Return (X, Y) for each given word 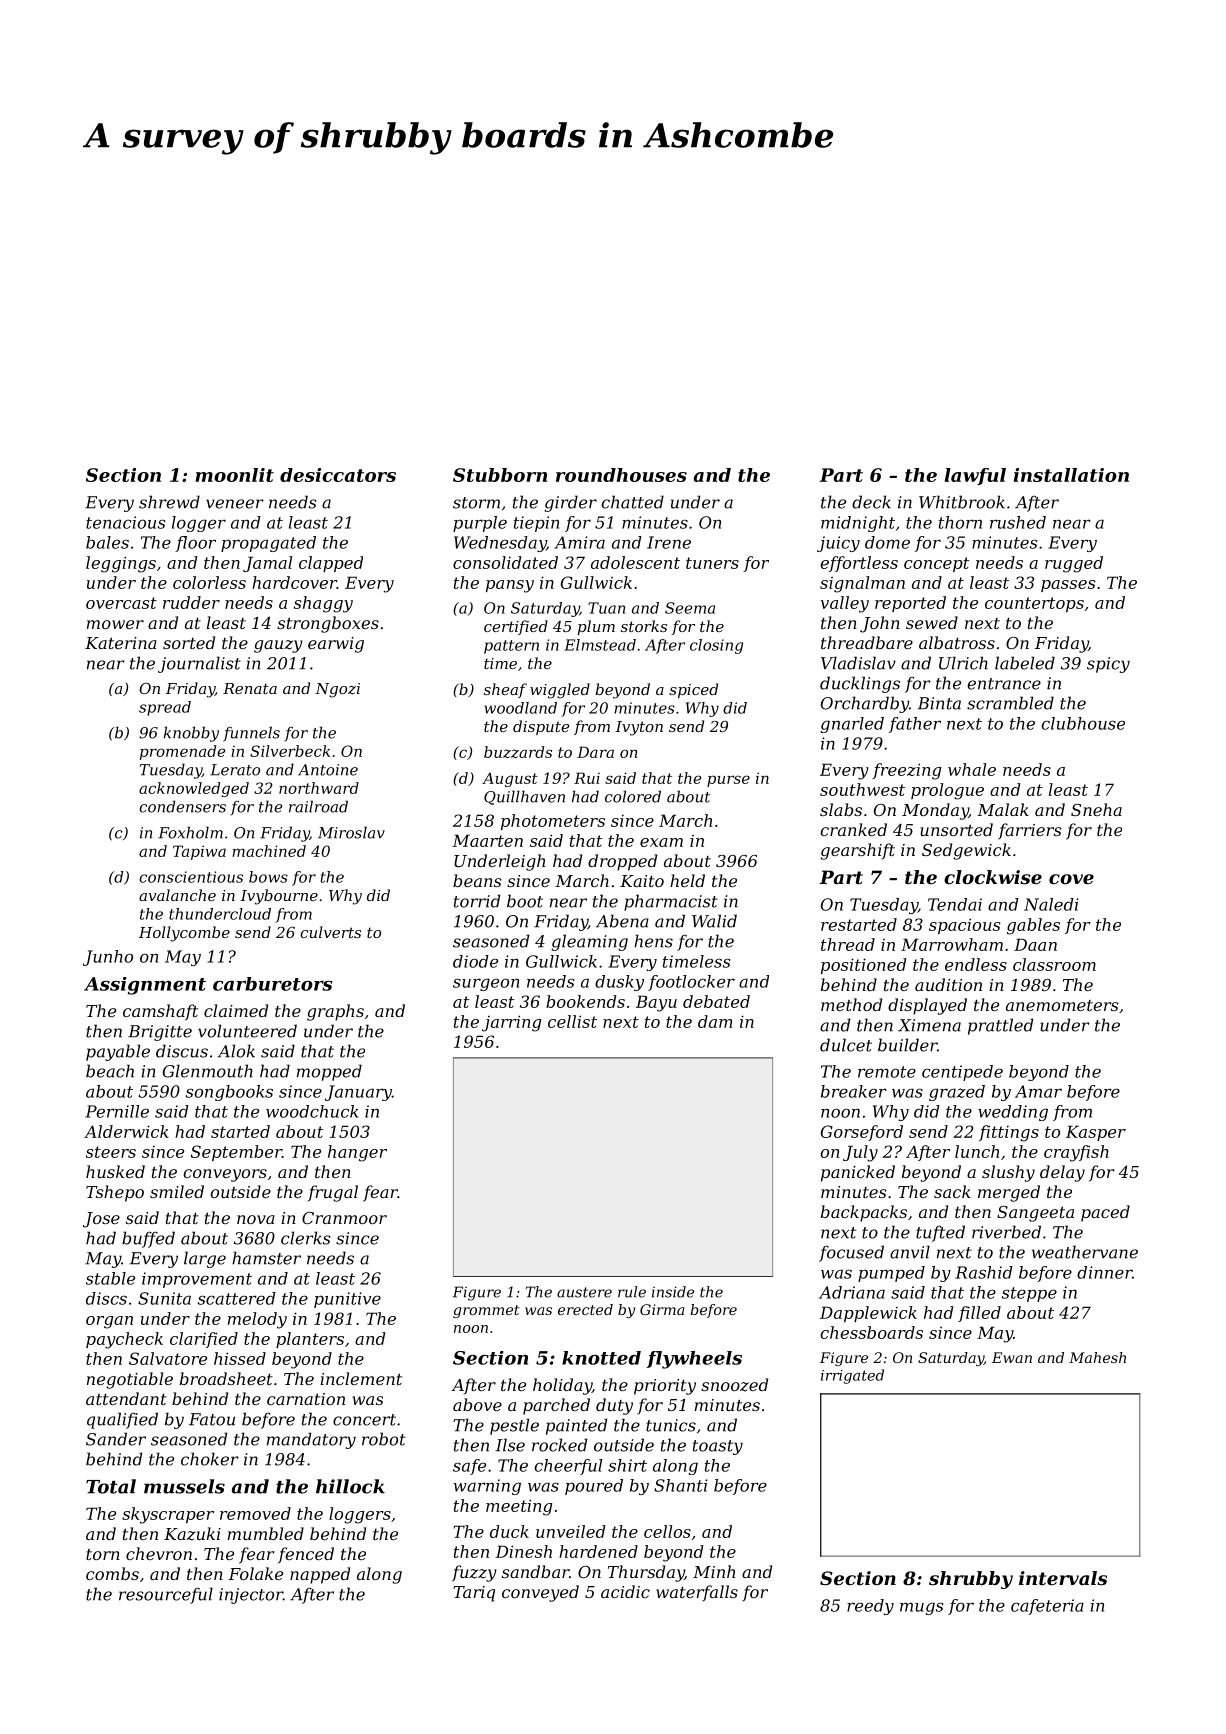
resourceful (166, 1595)
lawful (975, 476)
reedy (870, 1607)
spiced (693, 690)
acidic (625, 1591)
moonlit (234, 475)
